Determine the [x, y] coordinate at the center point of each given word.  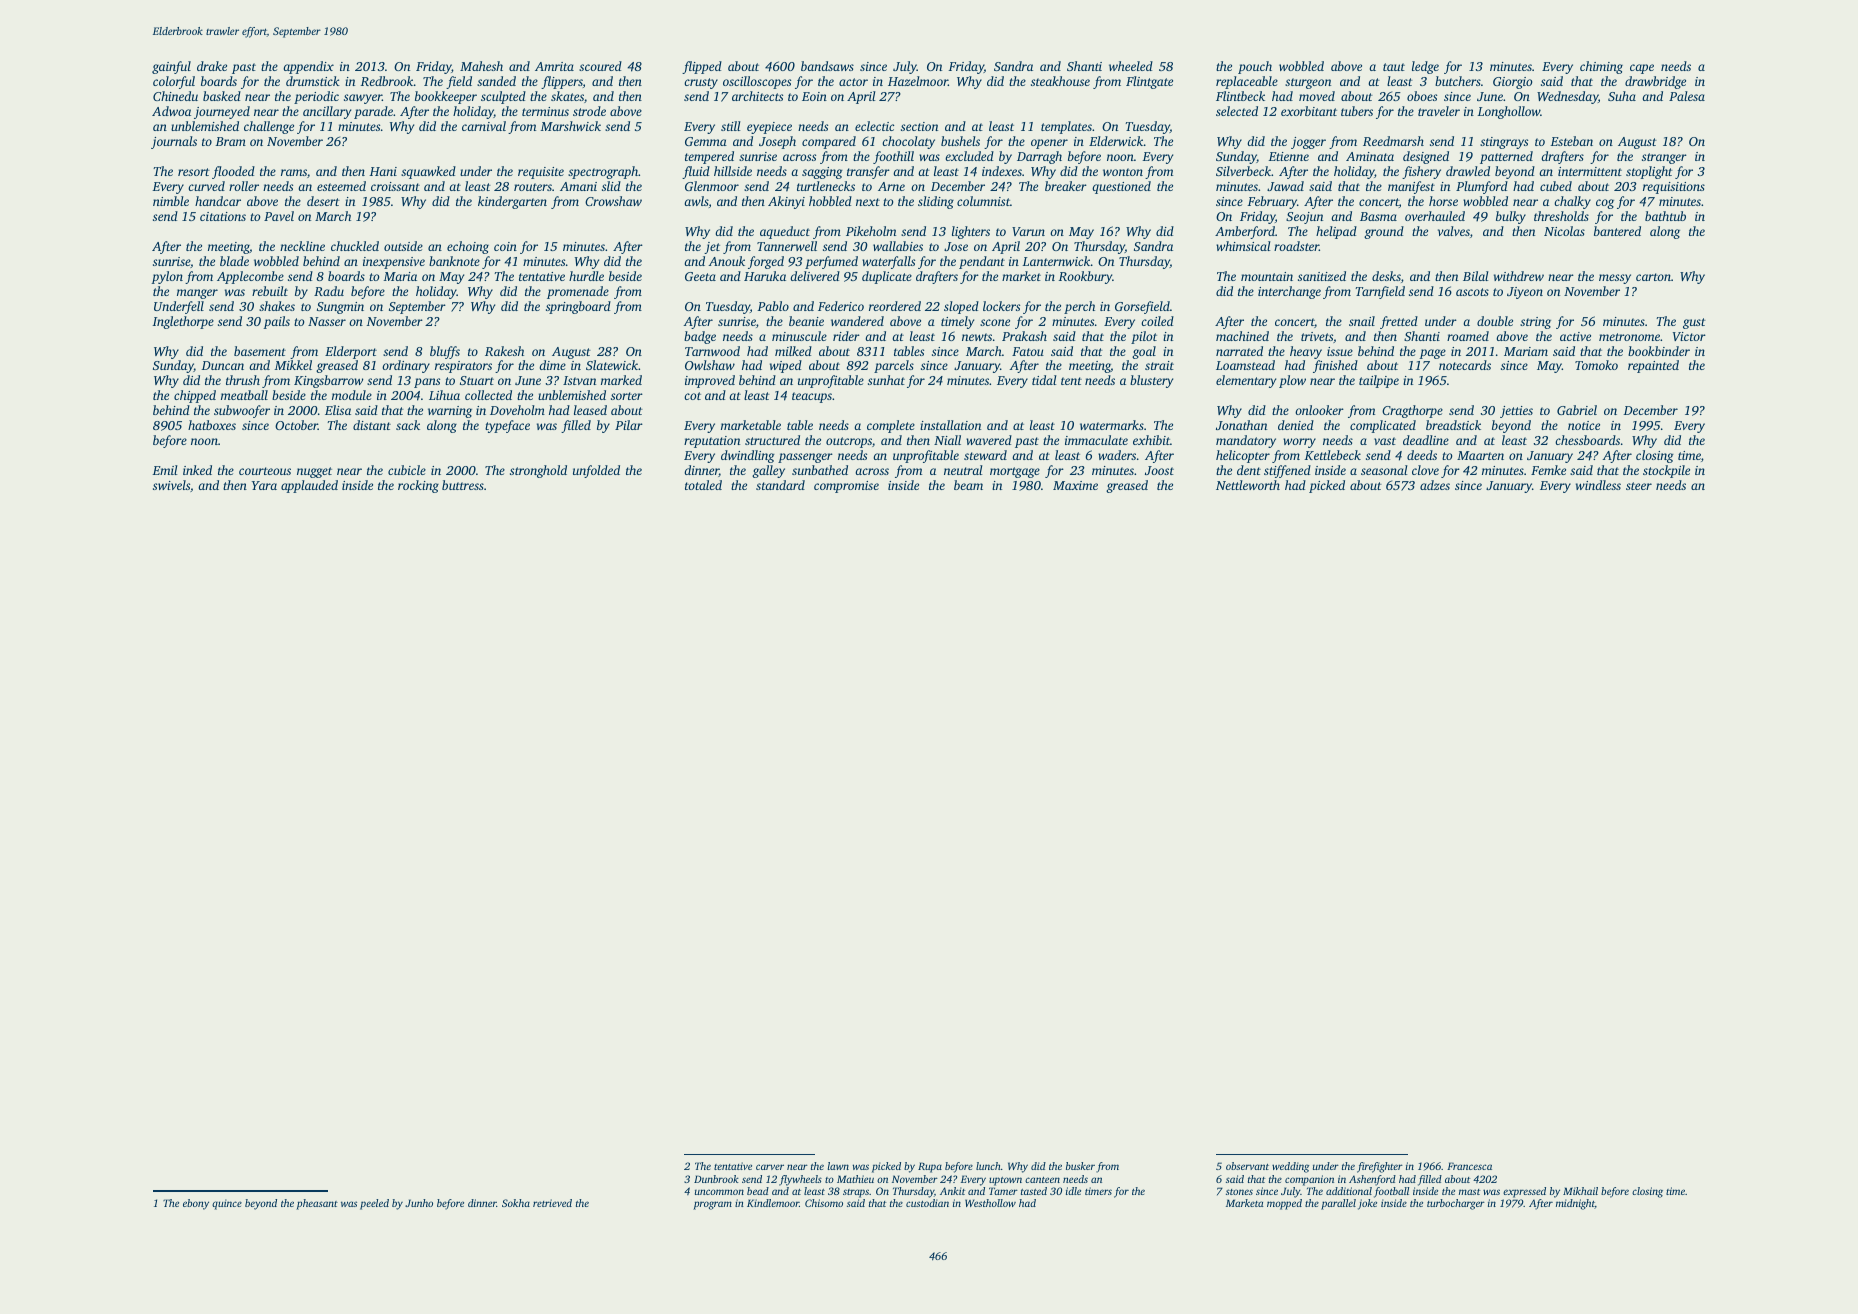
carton [1653, 277]
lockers [1001, 306]
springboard [578, 307]
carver [770, 1167]
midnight [1575, 1204]
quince [227, 1204]
